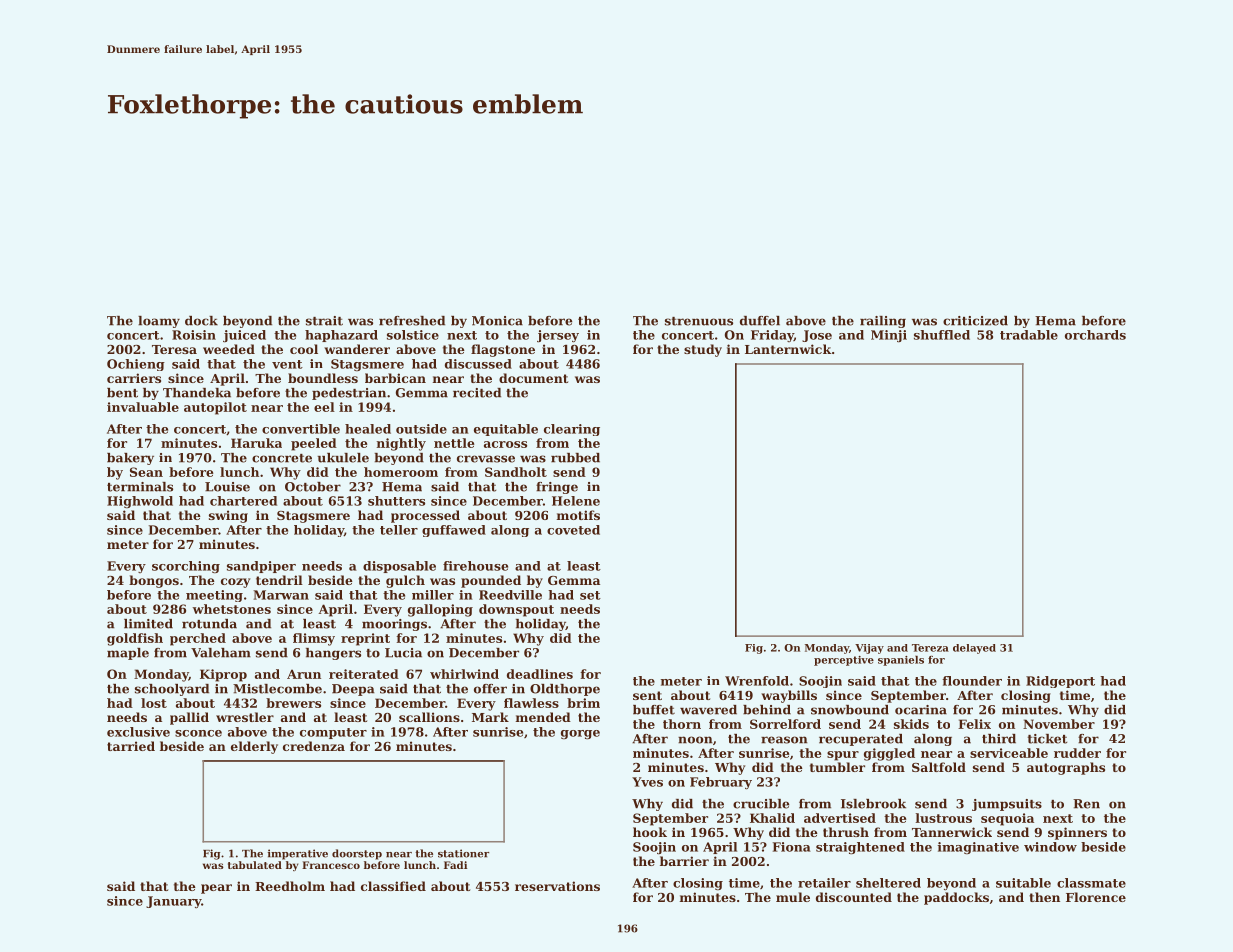 The height and width of the screenshot is (952, 1233). Describe the element at coordinates (497, 321) in the screenshot. I see `Monica` at that location.
